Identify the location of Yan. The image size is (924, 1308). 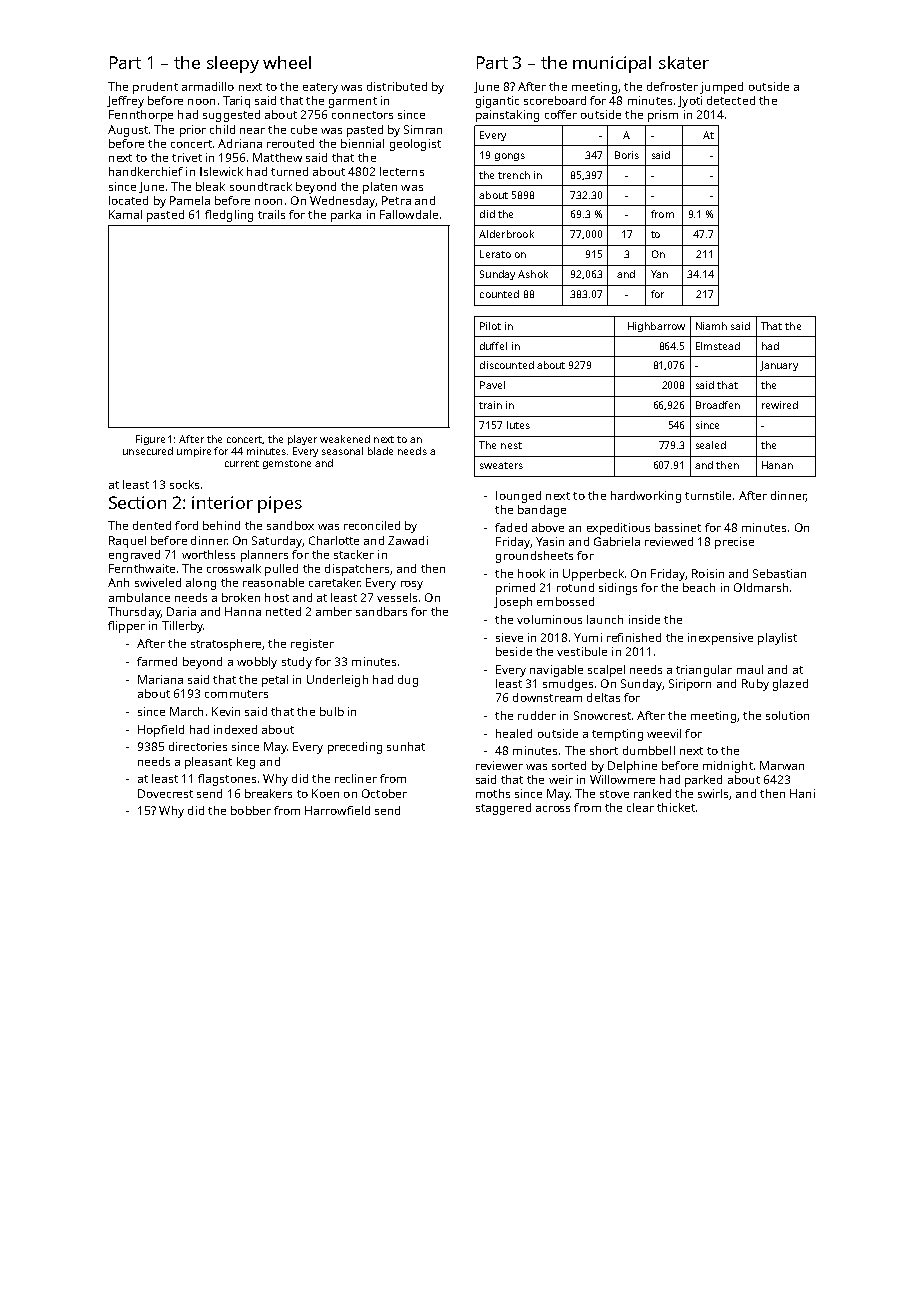
(659, 274).
